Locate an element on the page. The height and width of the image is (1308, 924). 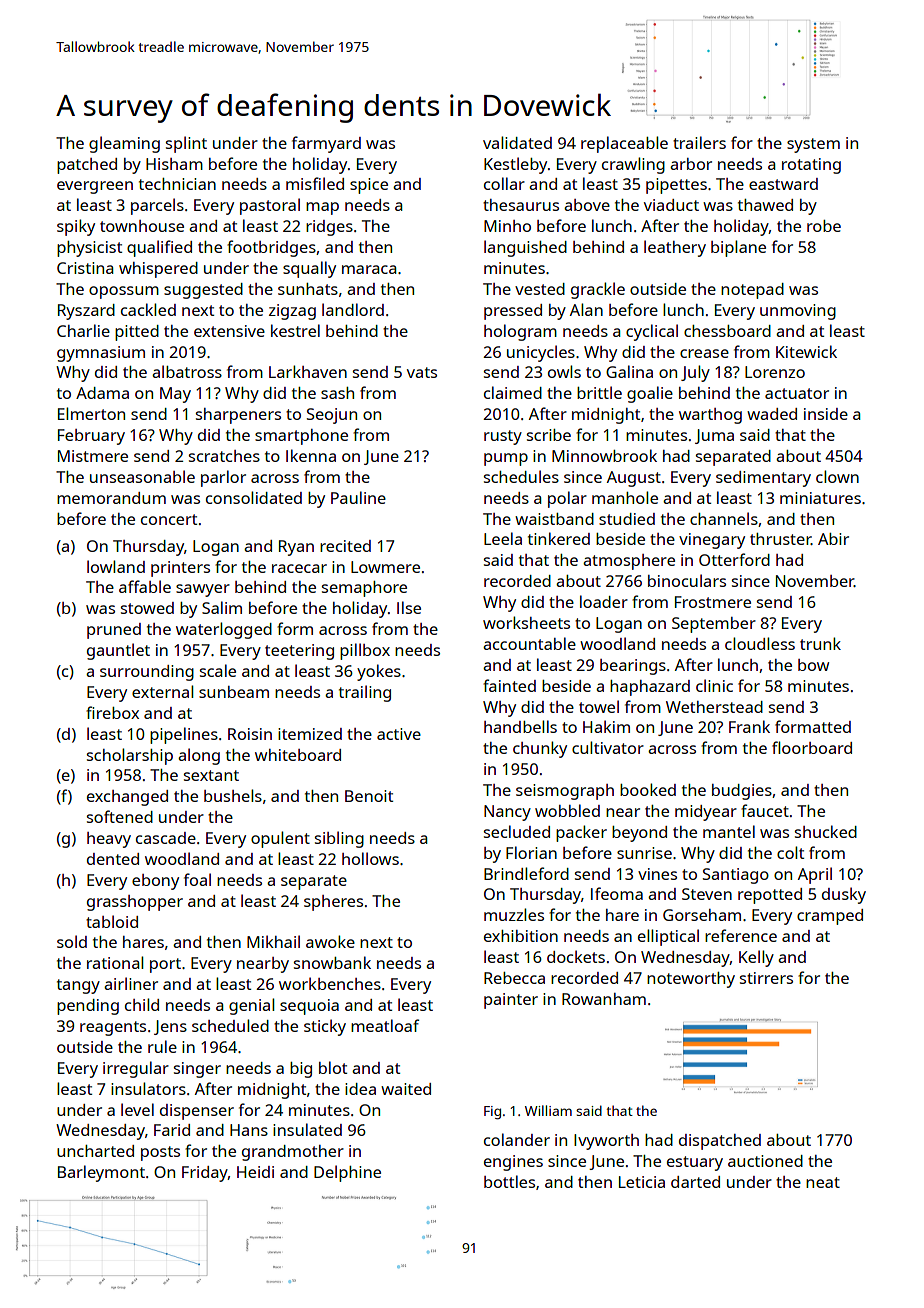
Heidi is located at coordinates (255, 1172).
